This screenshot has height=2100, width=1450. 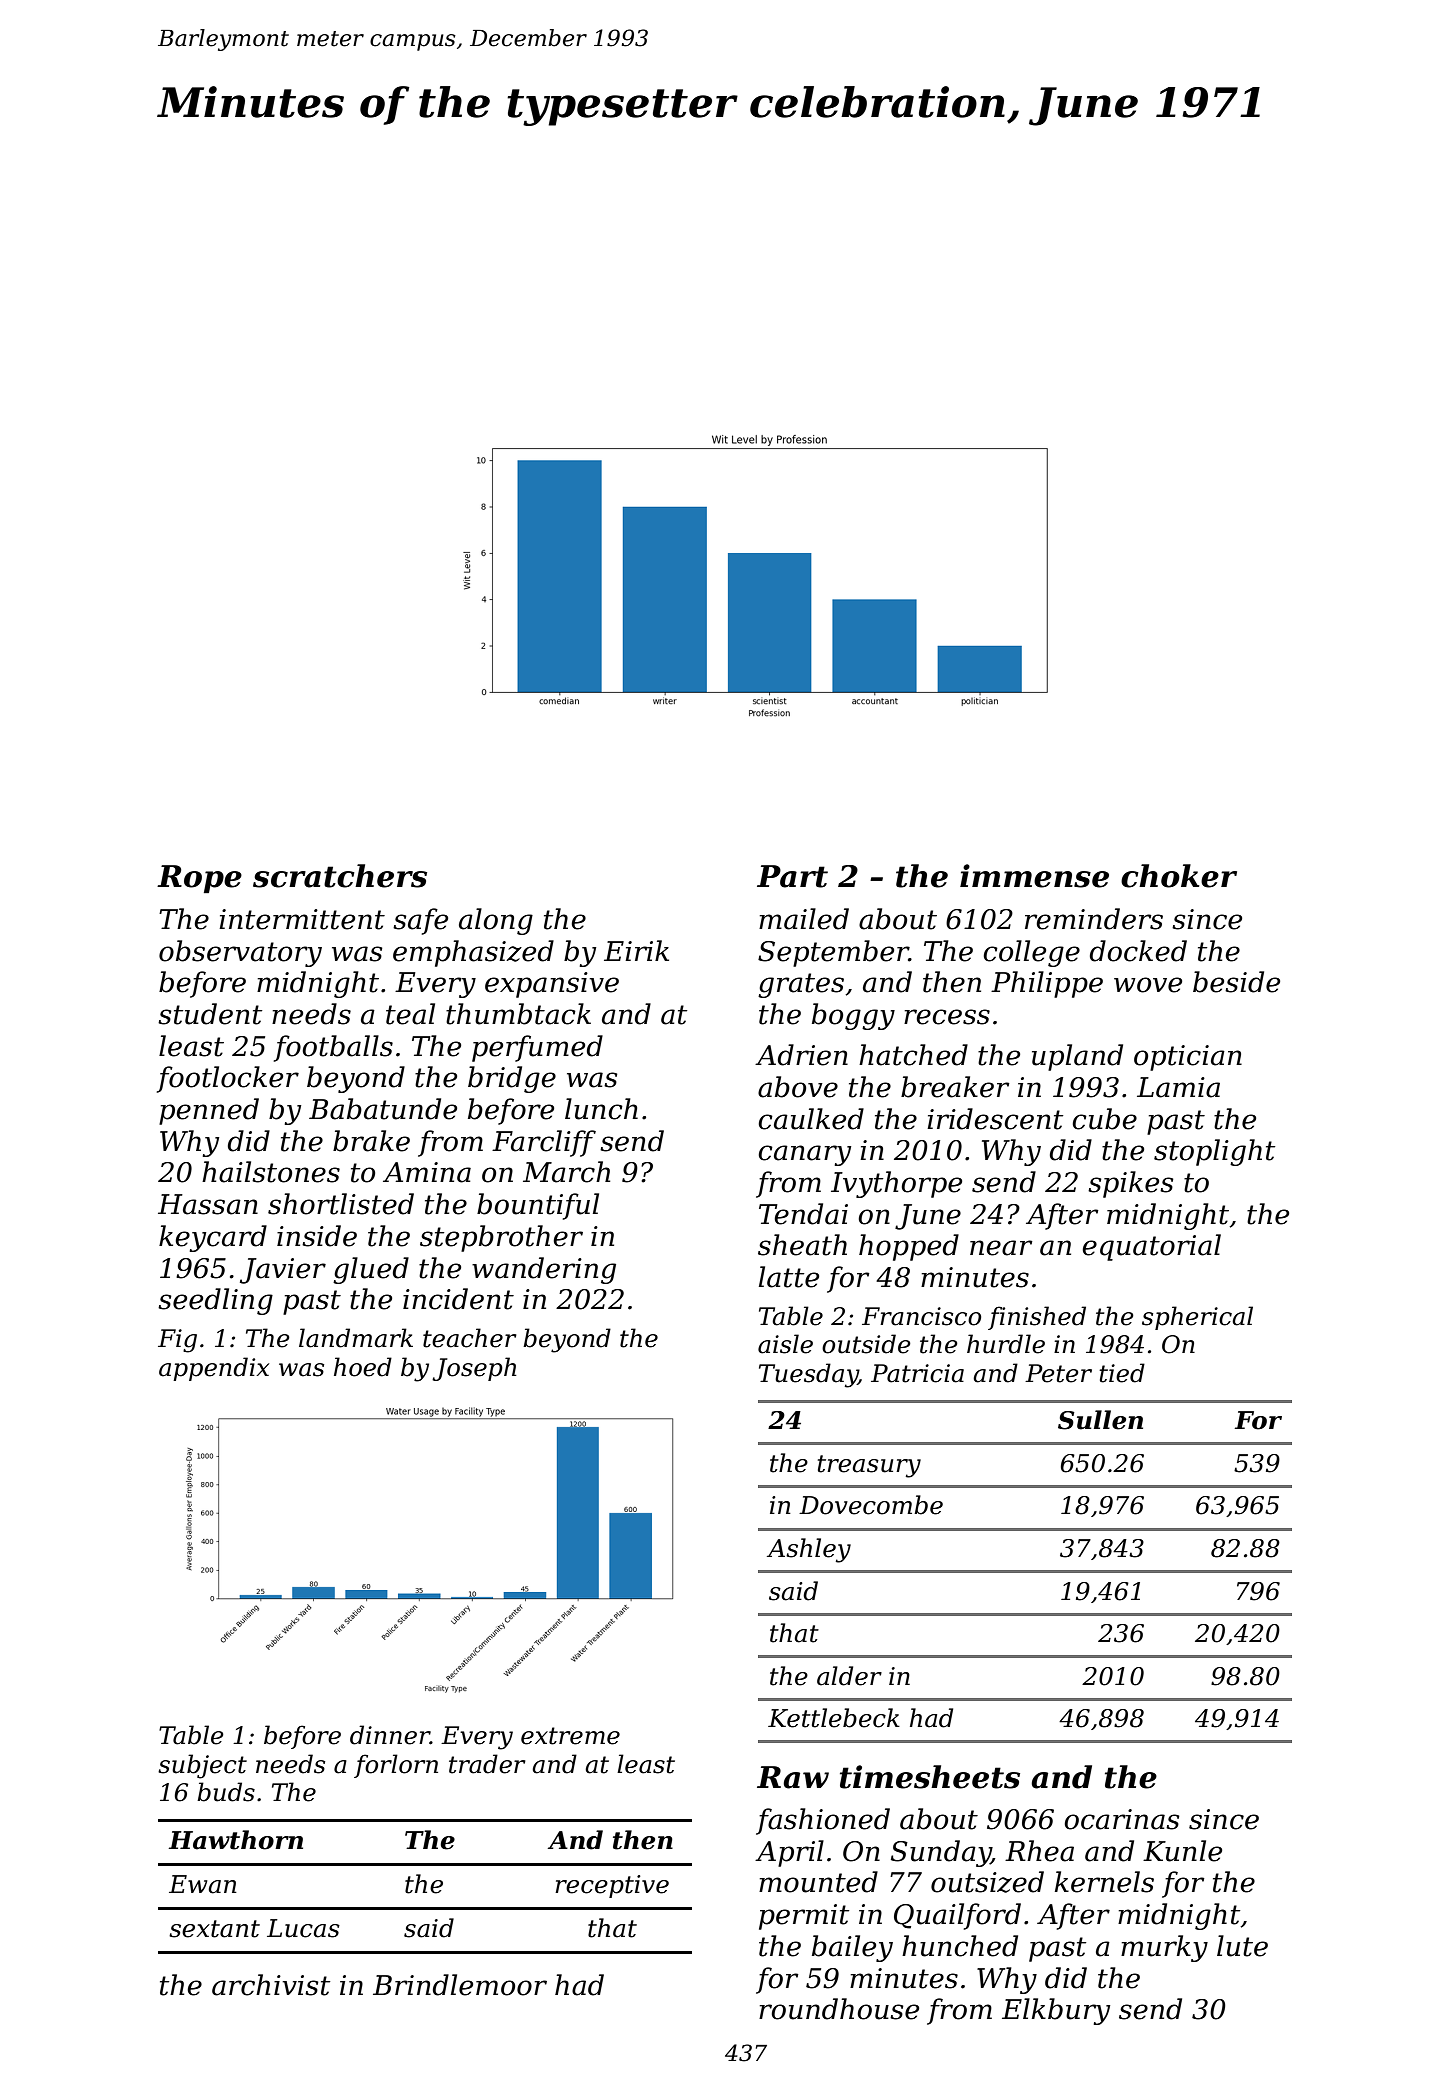 What do you see at coordinates (1197, 1318) in the screenshot?
I see `spherical` at bounding box center [1197, 1318].
